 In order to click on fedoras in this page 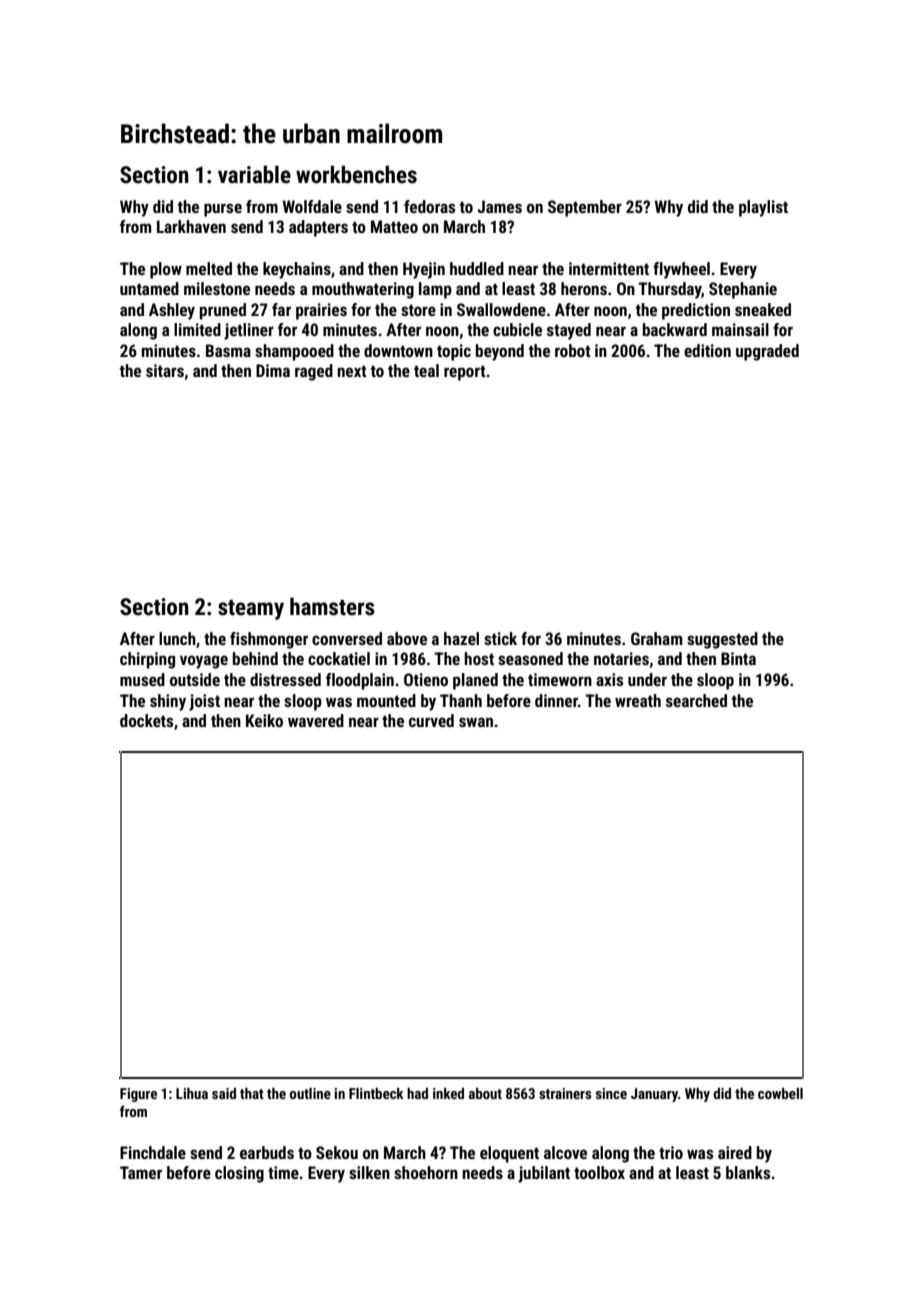, I will do `click(429, 206)`.
